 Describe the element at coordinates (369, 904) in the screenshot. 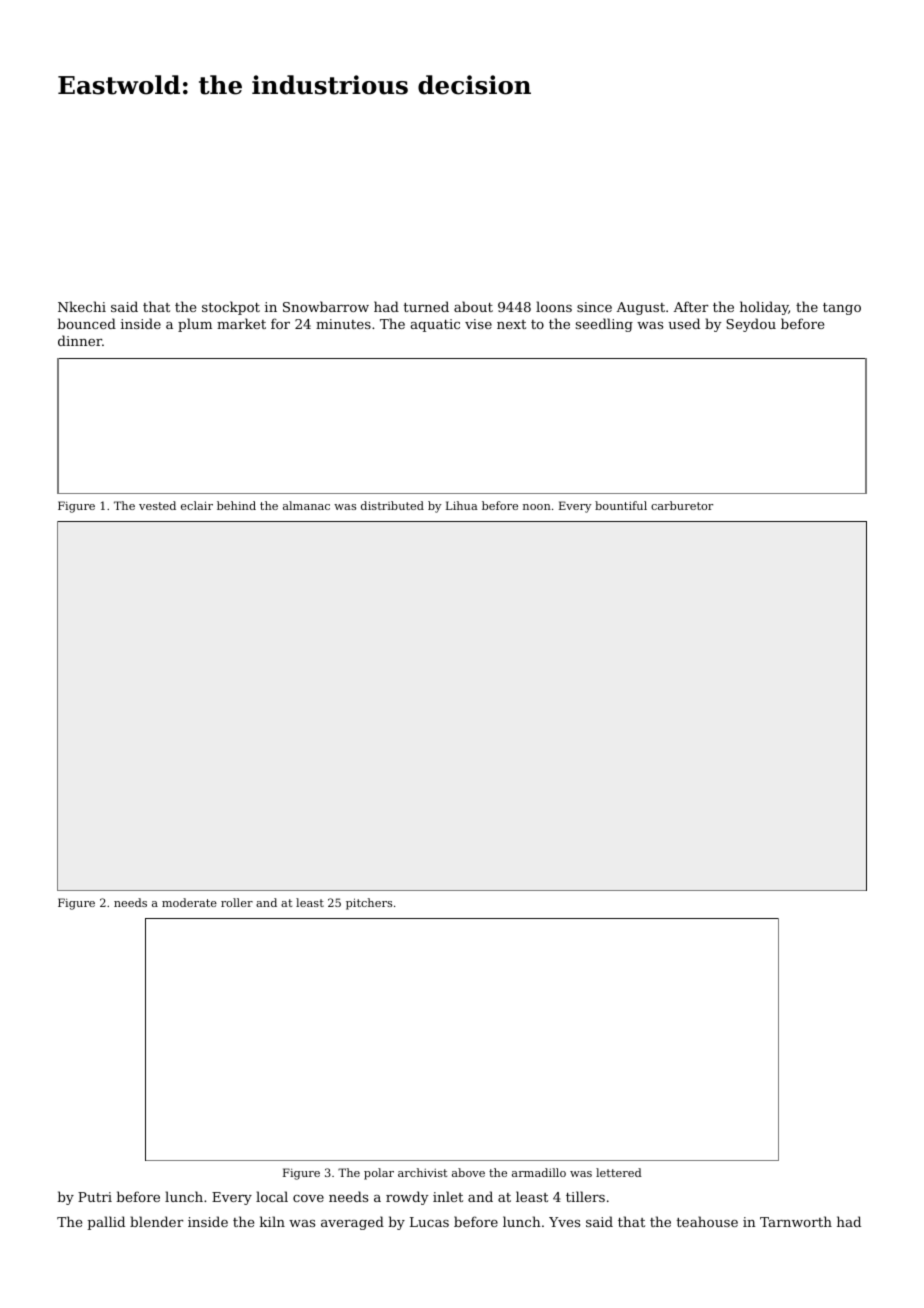

I see `pitchers` at that location.
